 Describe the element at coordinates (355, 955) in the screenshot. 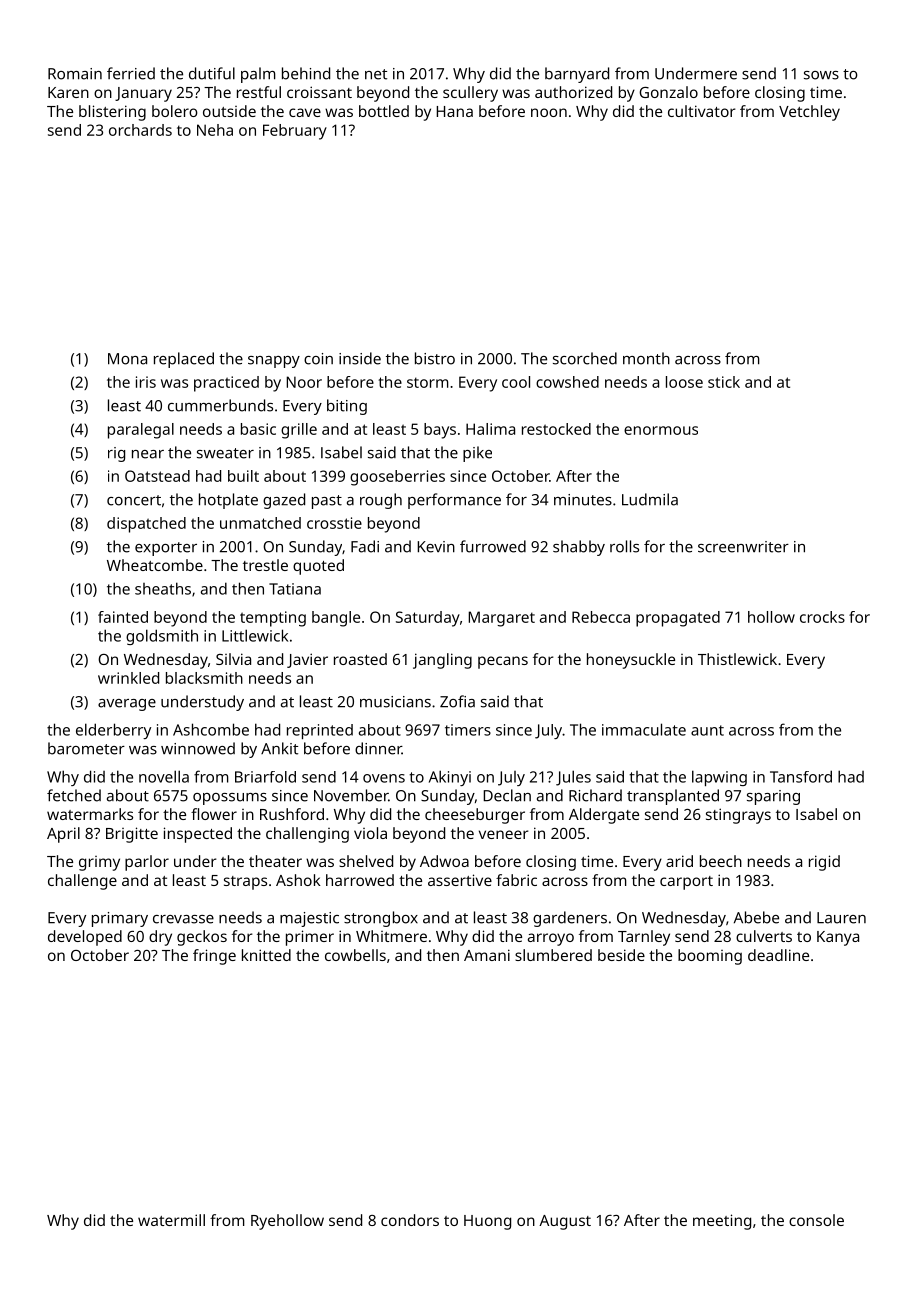

I see `cowbells` at that location.
